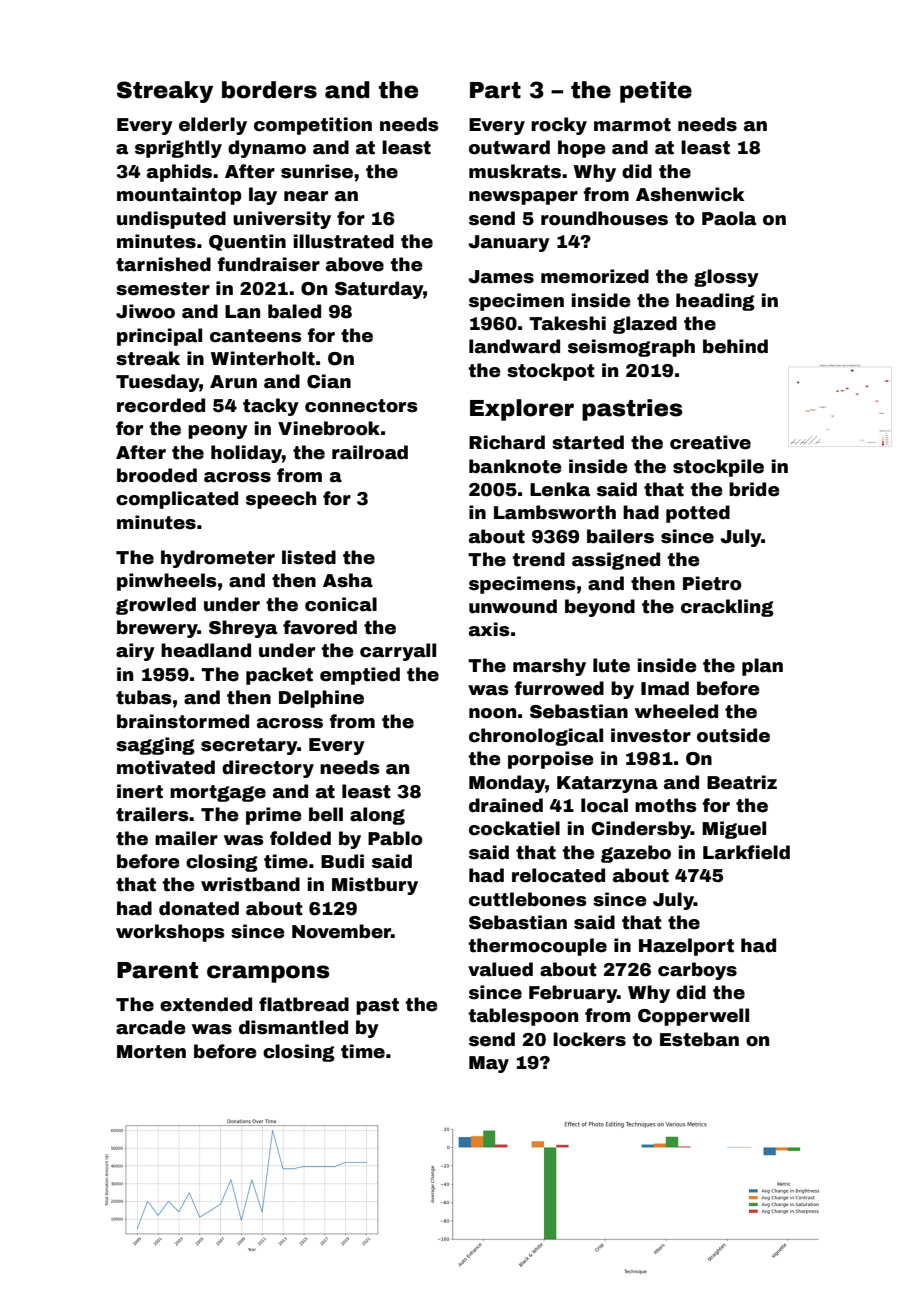  Describe the element at coordinates (213, 126) in the screenshot. I see `elderly` at that location.
